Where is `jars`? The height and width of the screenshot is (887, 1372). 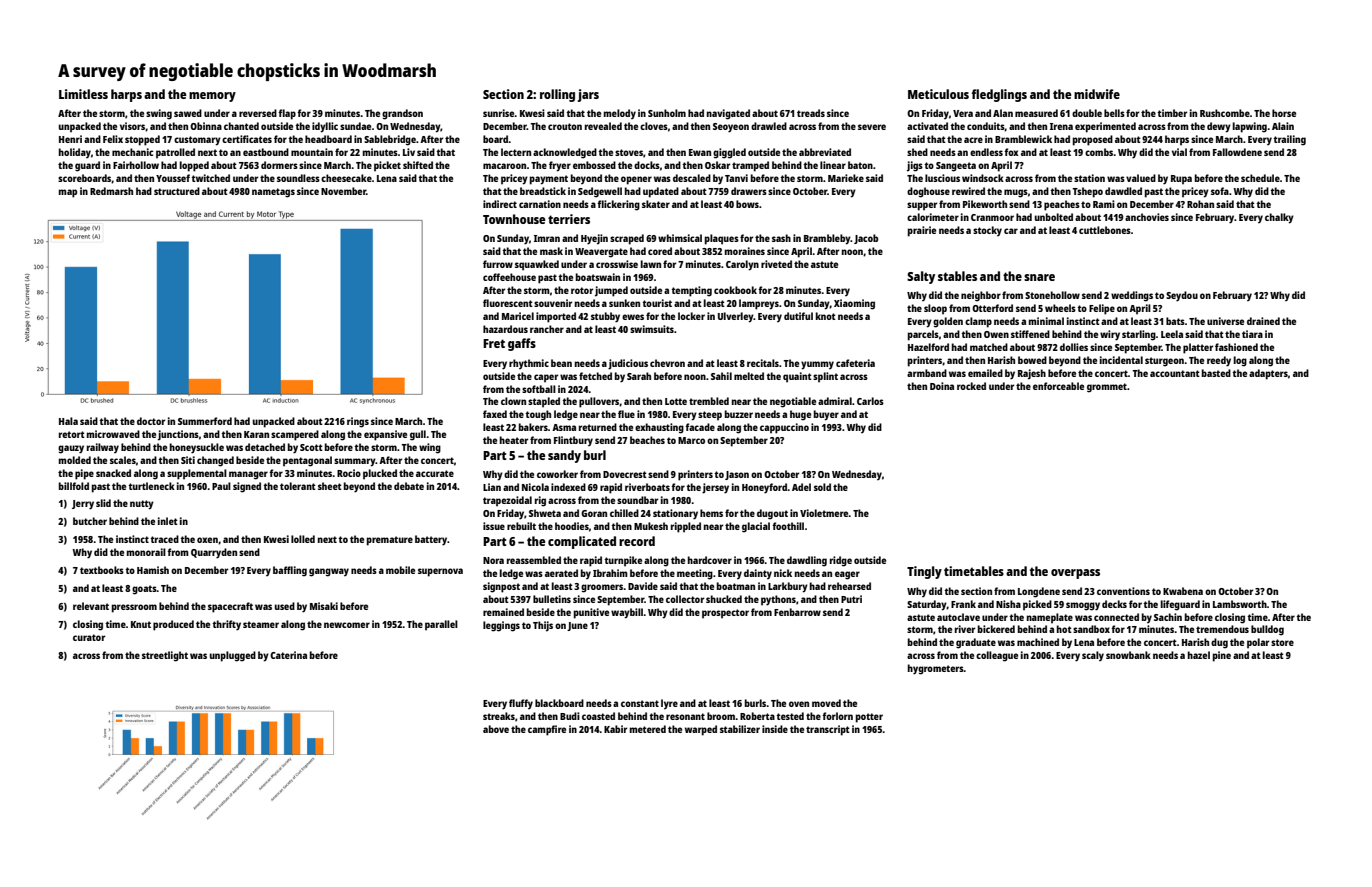 jars is located at coordinates (588, 95).
